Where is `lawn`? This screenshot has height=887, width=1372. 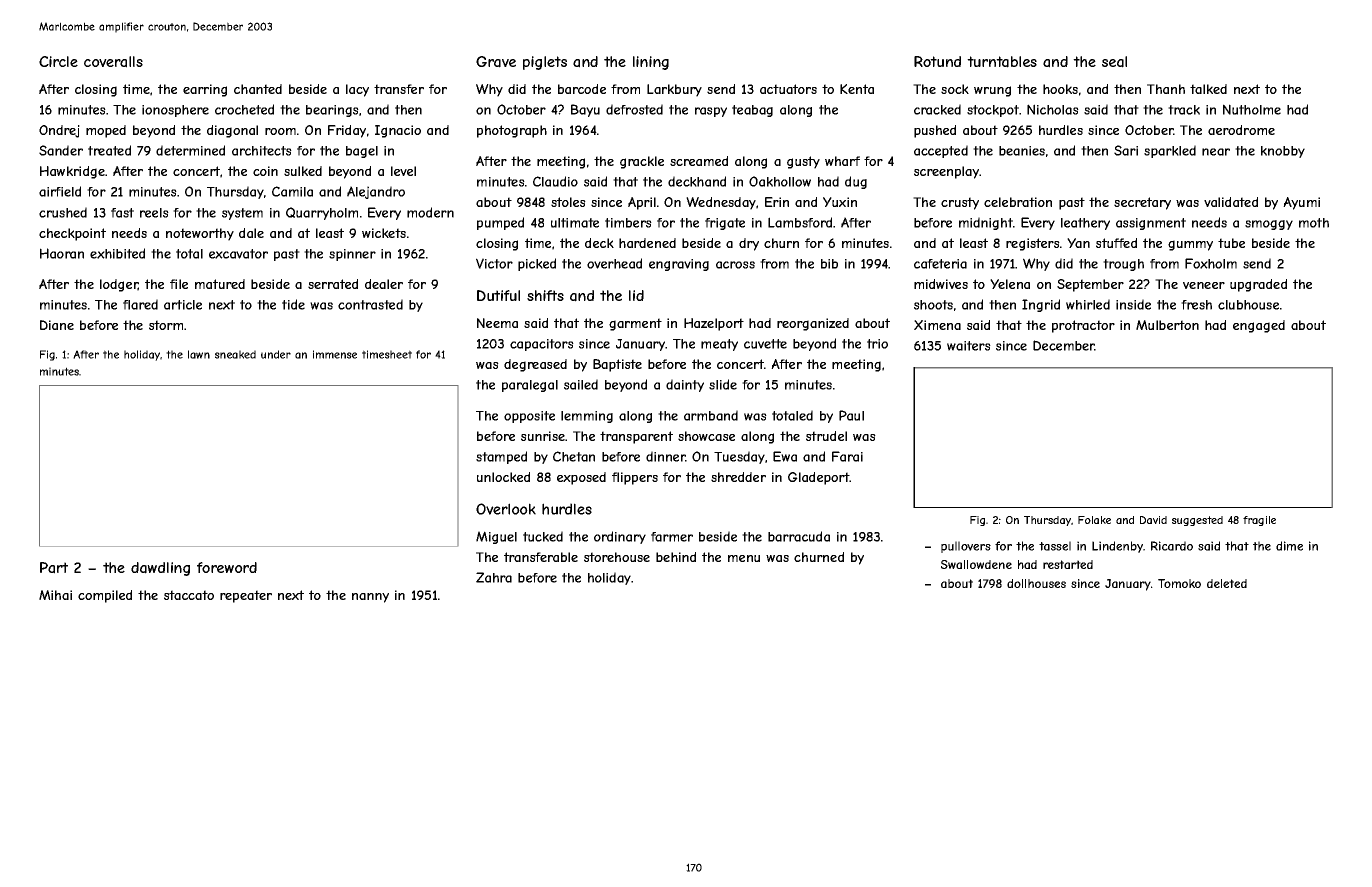
lawn is located at coordinates (199, 354).
